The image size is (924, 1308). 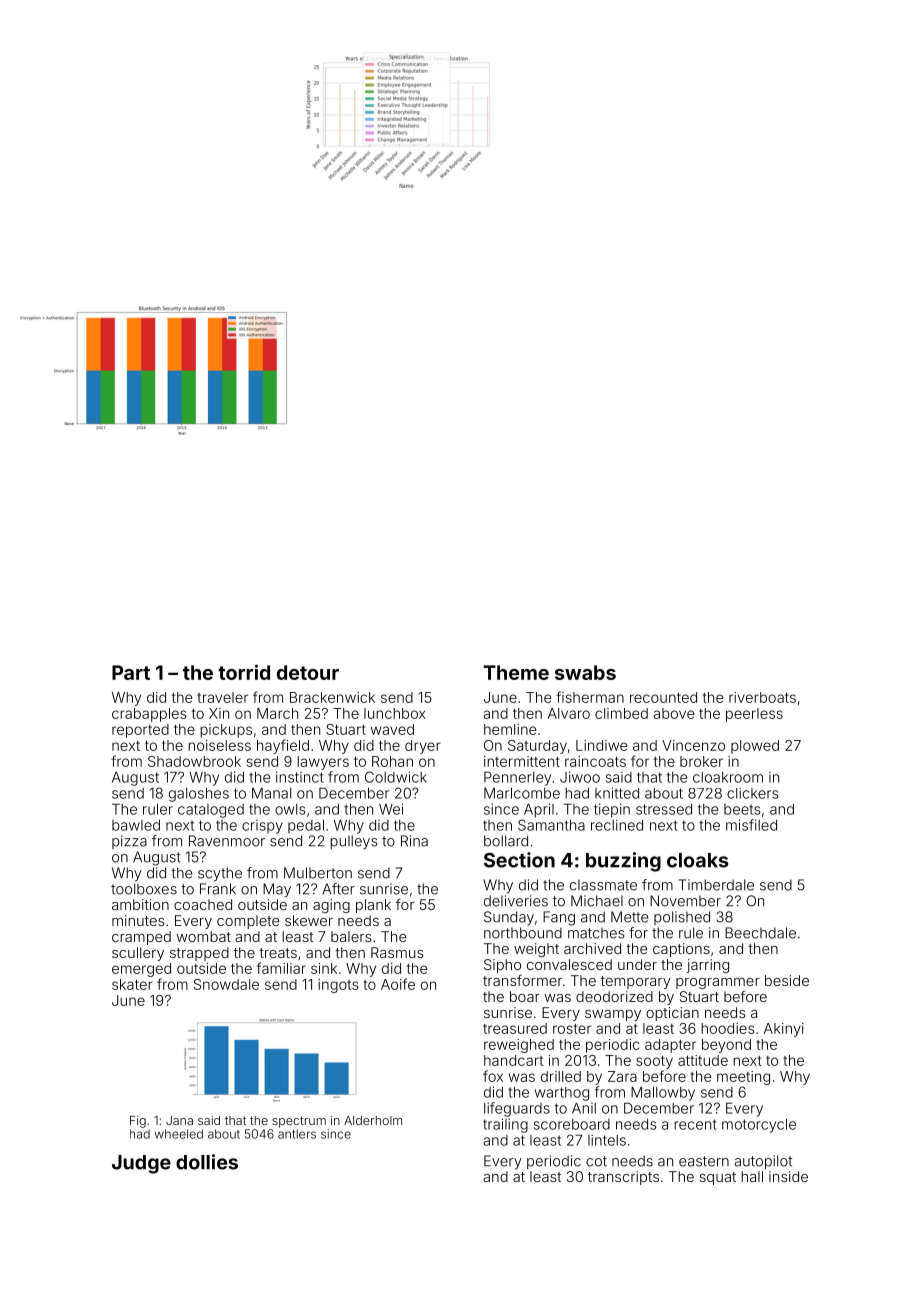 I want to click on dollies, so click(x=207, y=1162).
